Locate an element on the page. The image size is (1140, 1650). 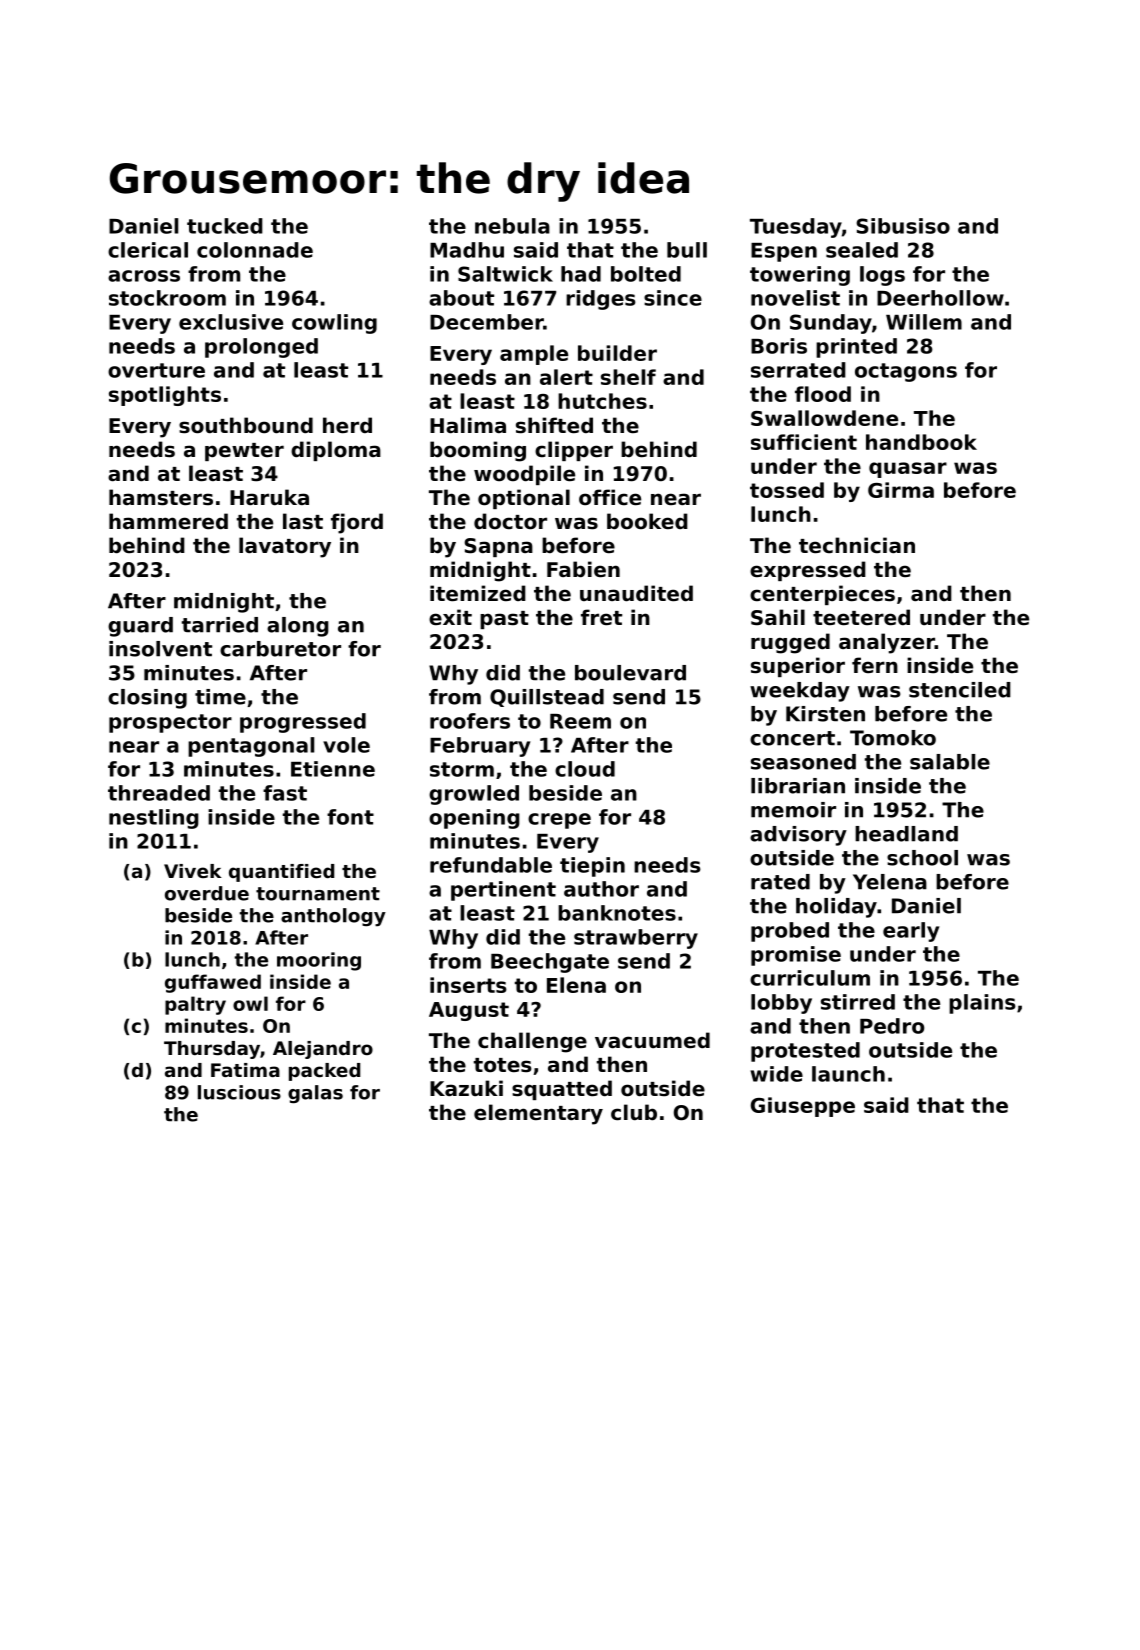
Fatima is located at coordinates (245, 1070).
